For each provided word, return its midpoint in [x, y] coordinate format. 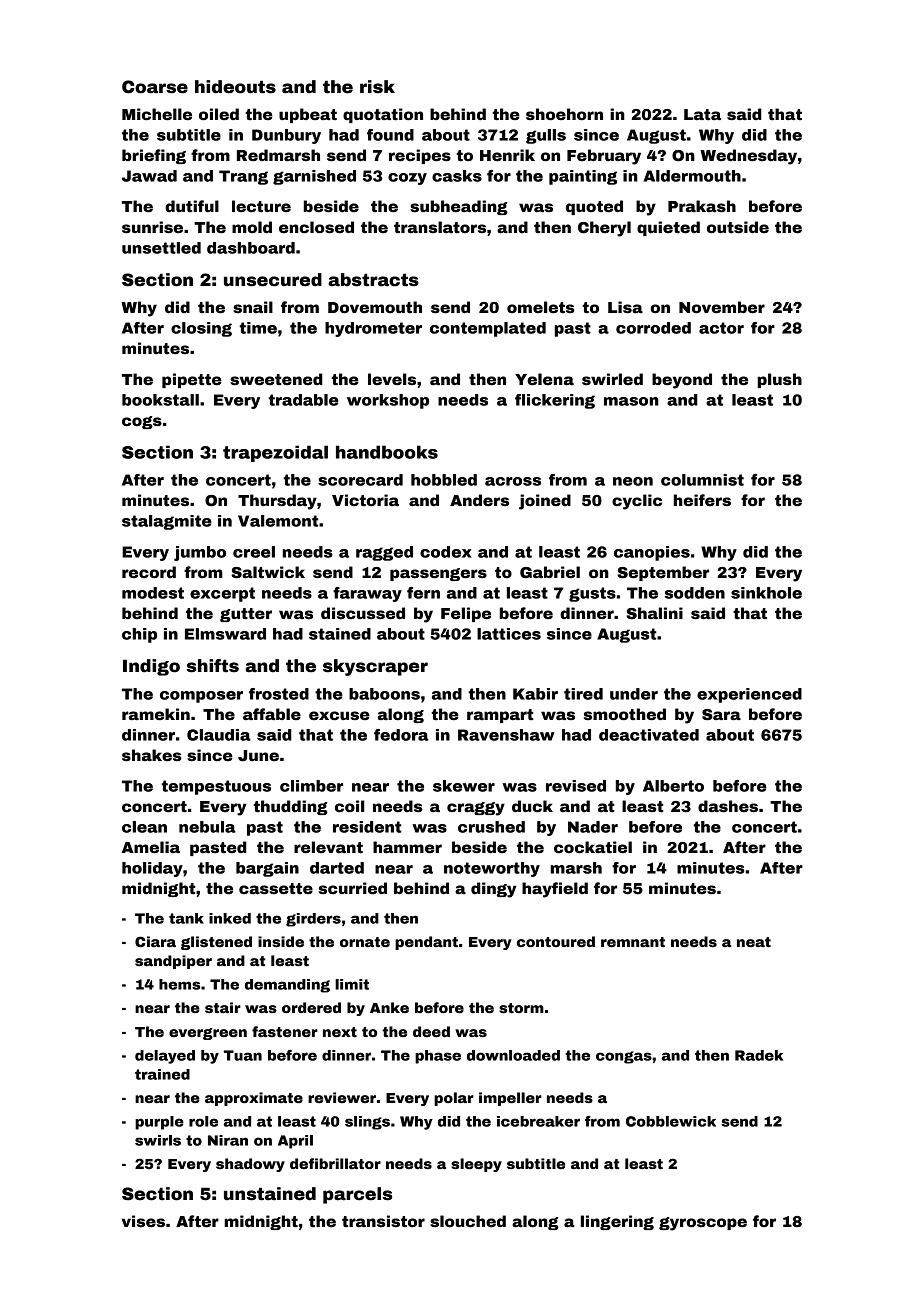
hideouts [235, 87]
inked [230, 918]
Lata [702, 114]
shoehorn [564, 114]
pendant [426, 943]
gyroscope [703, 1224]
